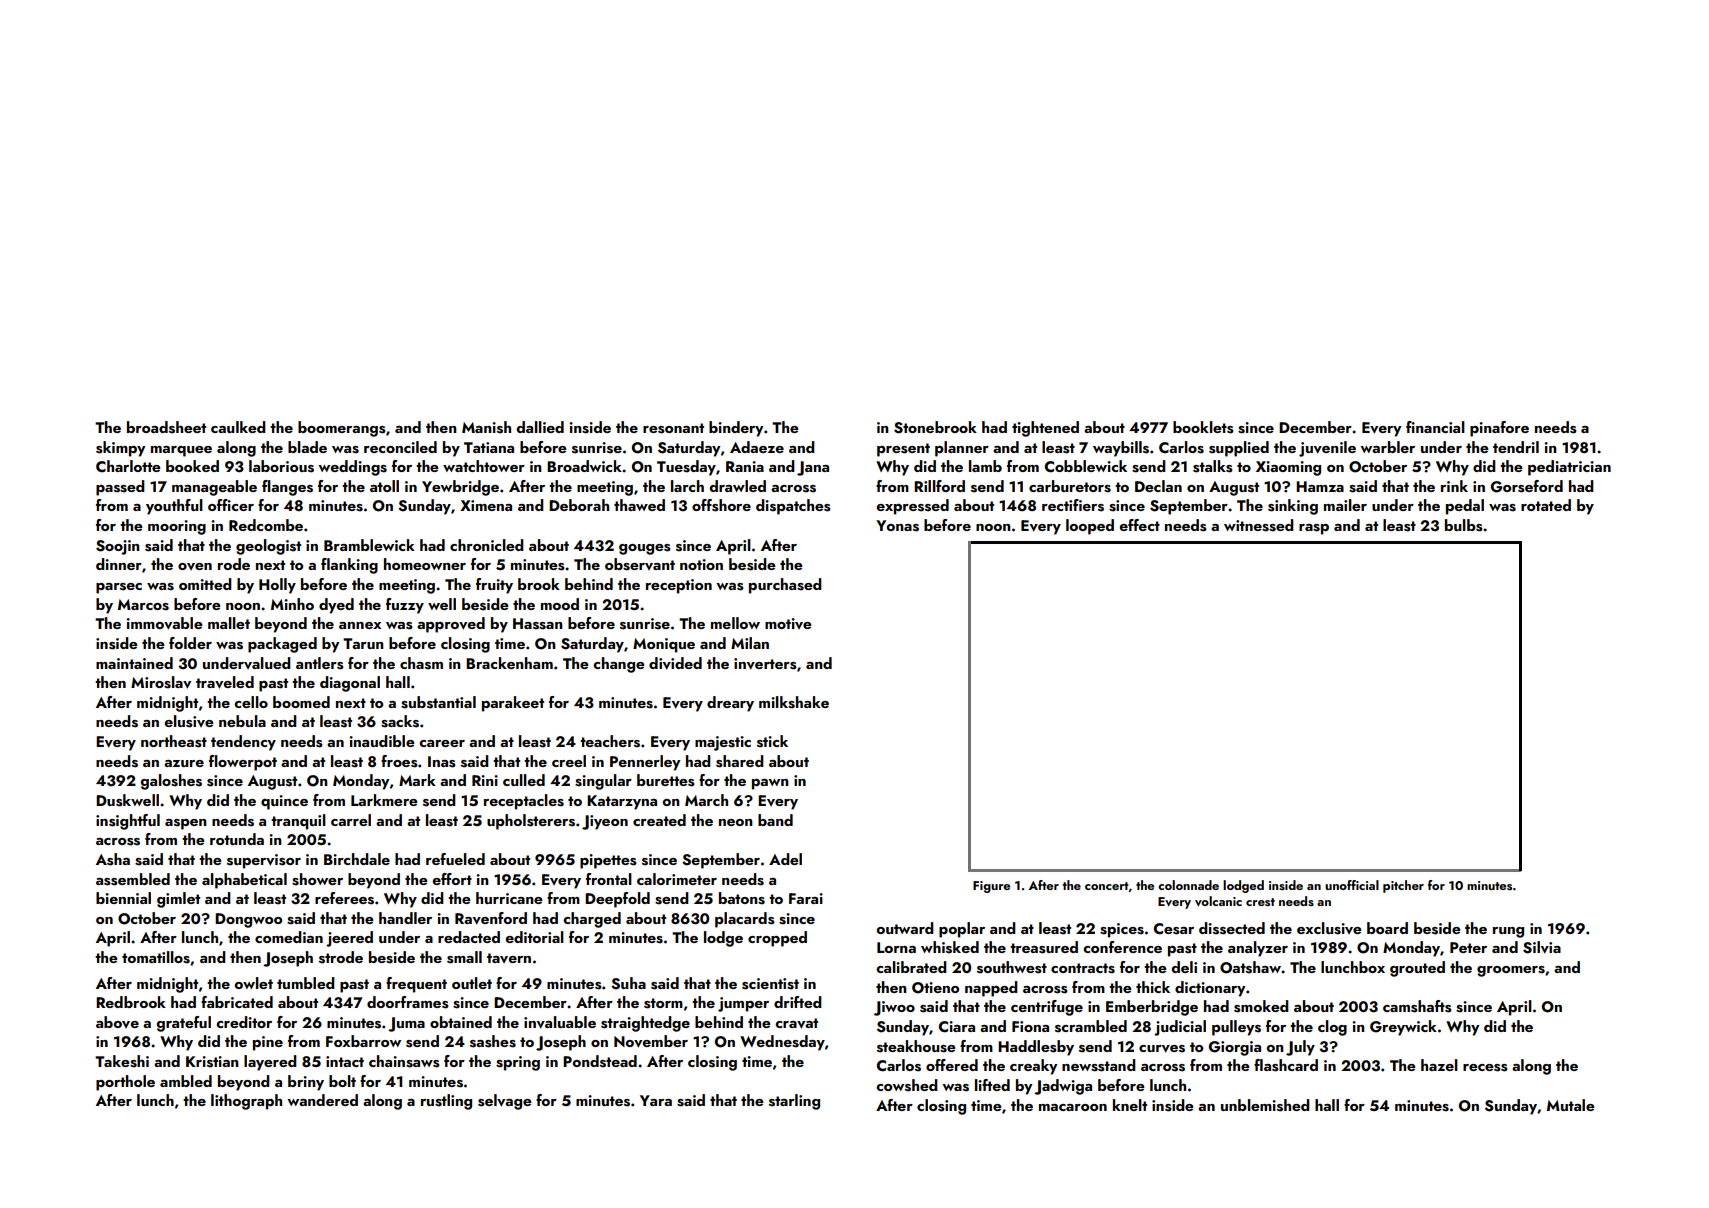 The image size is (1709, 1208). I want to click on steakhouse, so click(916, 1046).
